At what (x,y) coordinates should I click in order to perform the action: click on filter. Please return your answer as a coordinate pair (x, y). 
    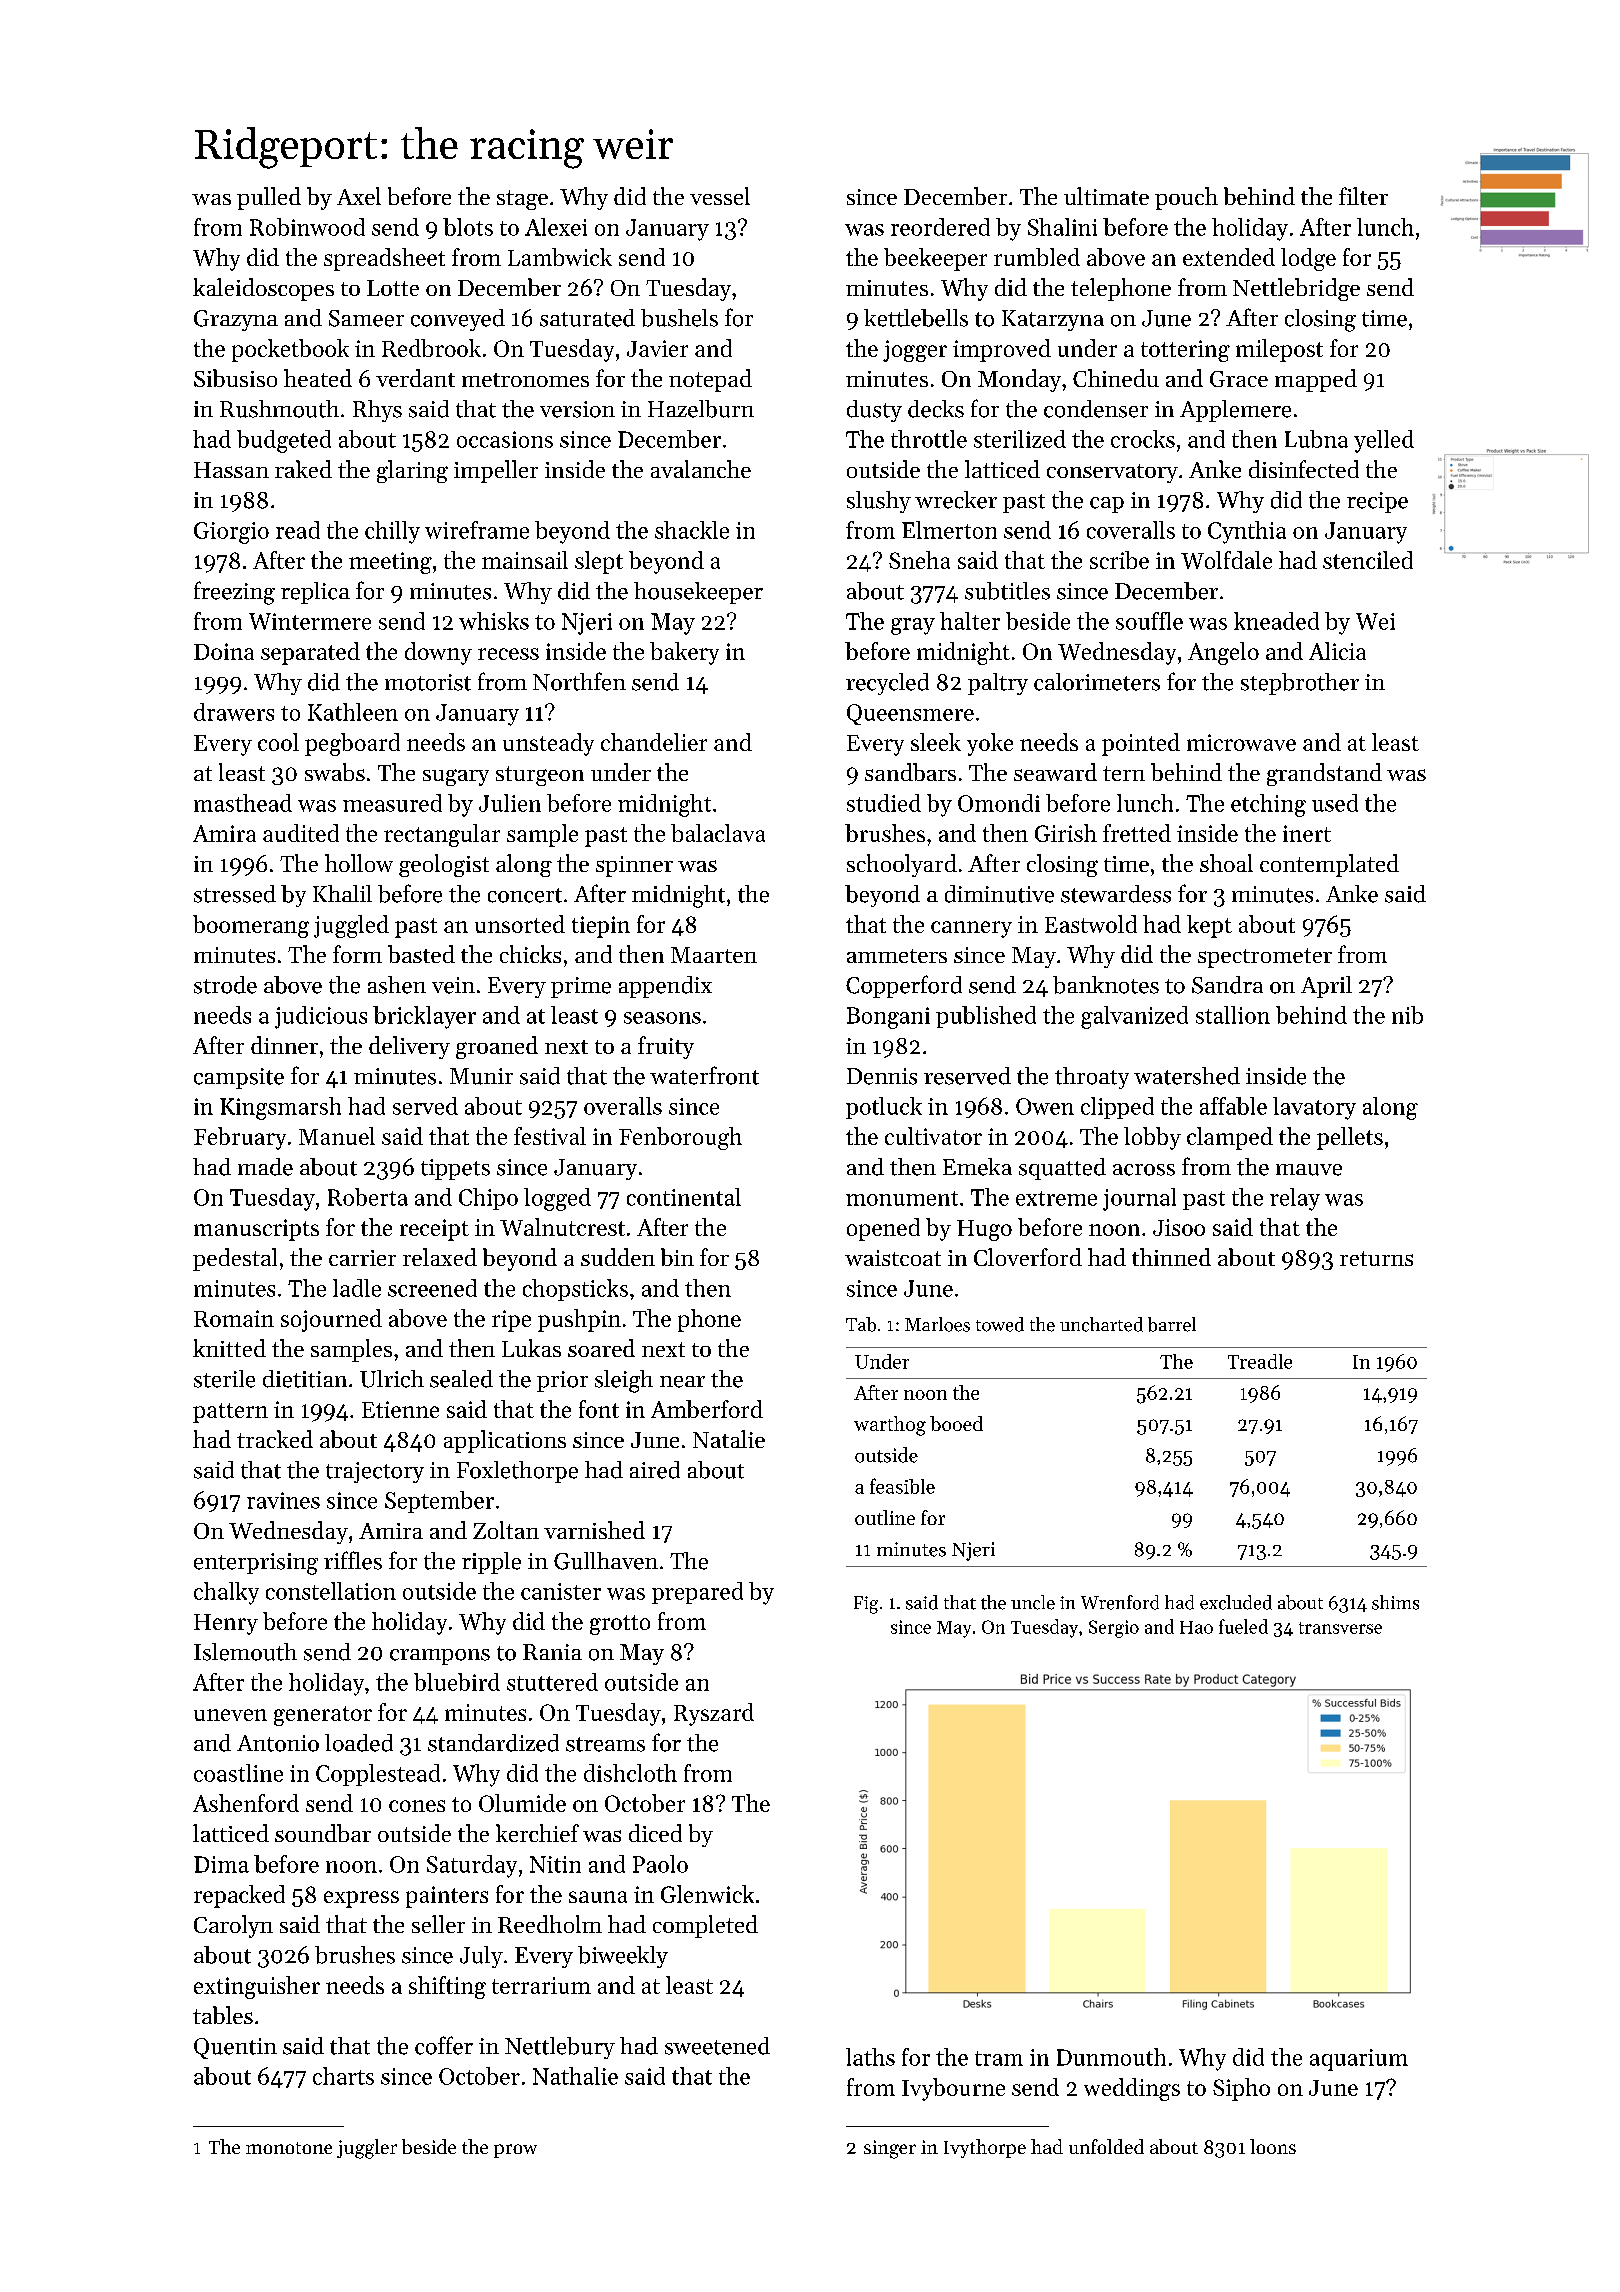
    Looking at the image, I should click on (1363, 196).
